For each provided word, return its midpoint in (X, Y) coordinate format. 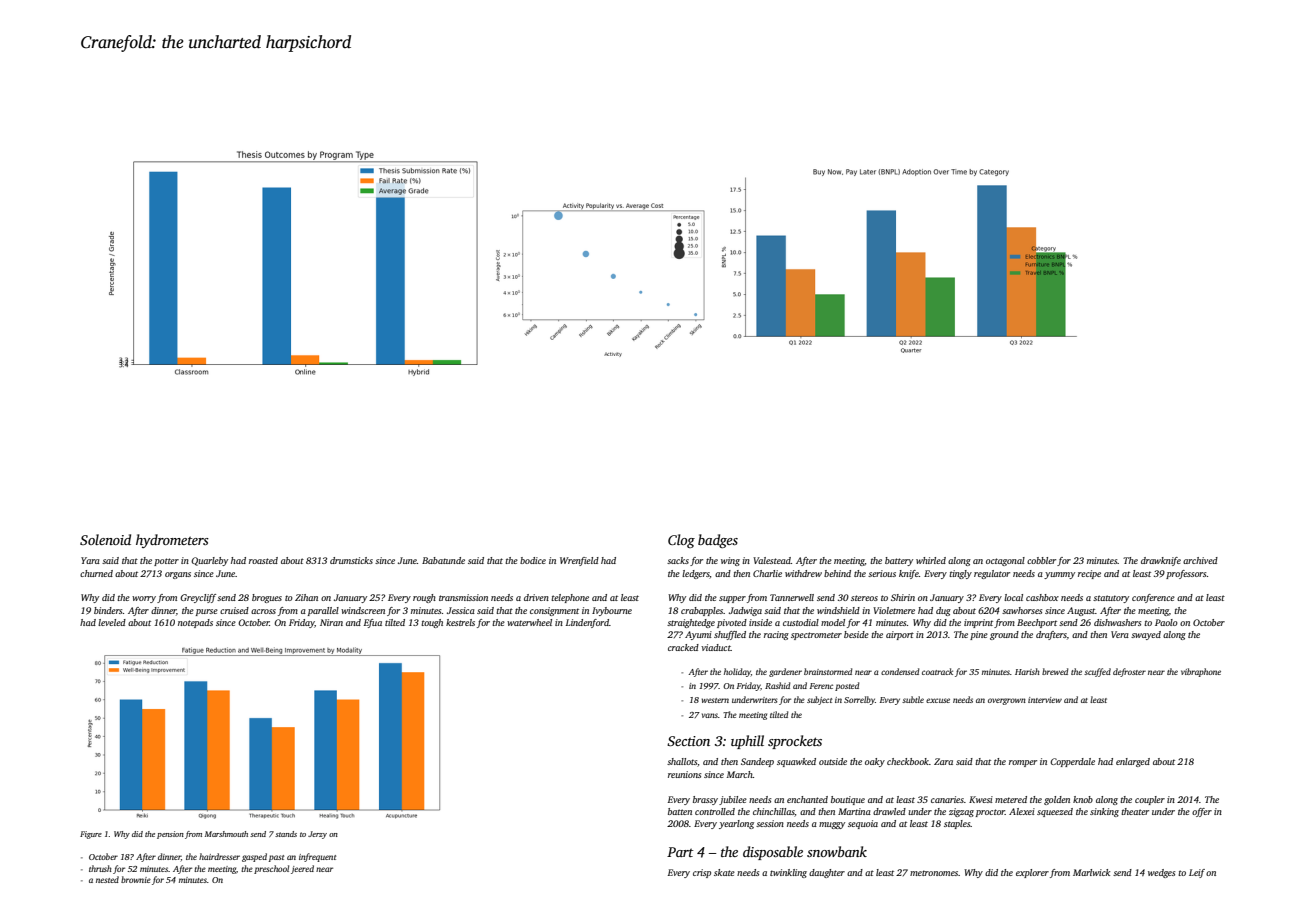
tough (432, 623)
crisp (702, 873)
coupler (1150, 800)
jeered (302, 869)
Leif (1197, 873)
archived (1200, 560)
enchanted (807, 799)
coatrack (937, 671)
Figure (91, 835)
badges (718, 541)
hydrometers (172, 541)
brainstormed (828, 671)
